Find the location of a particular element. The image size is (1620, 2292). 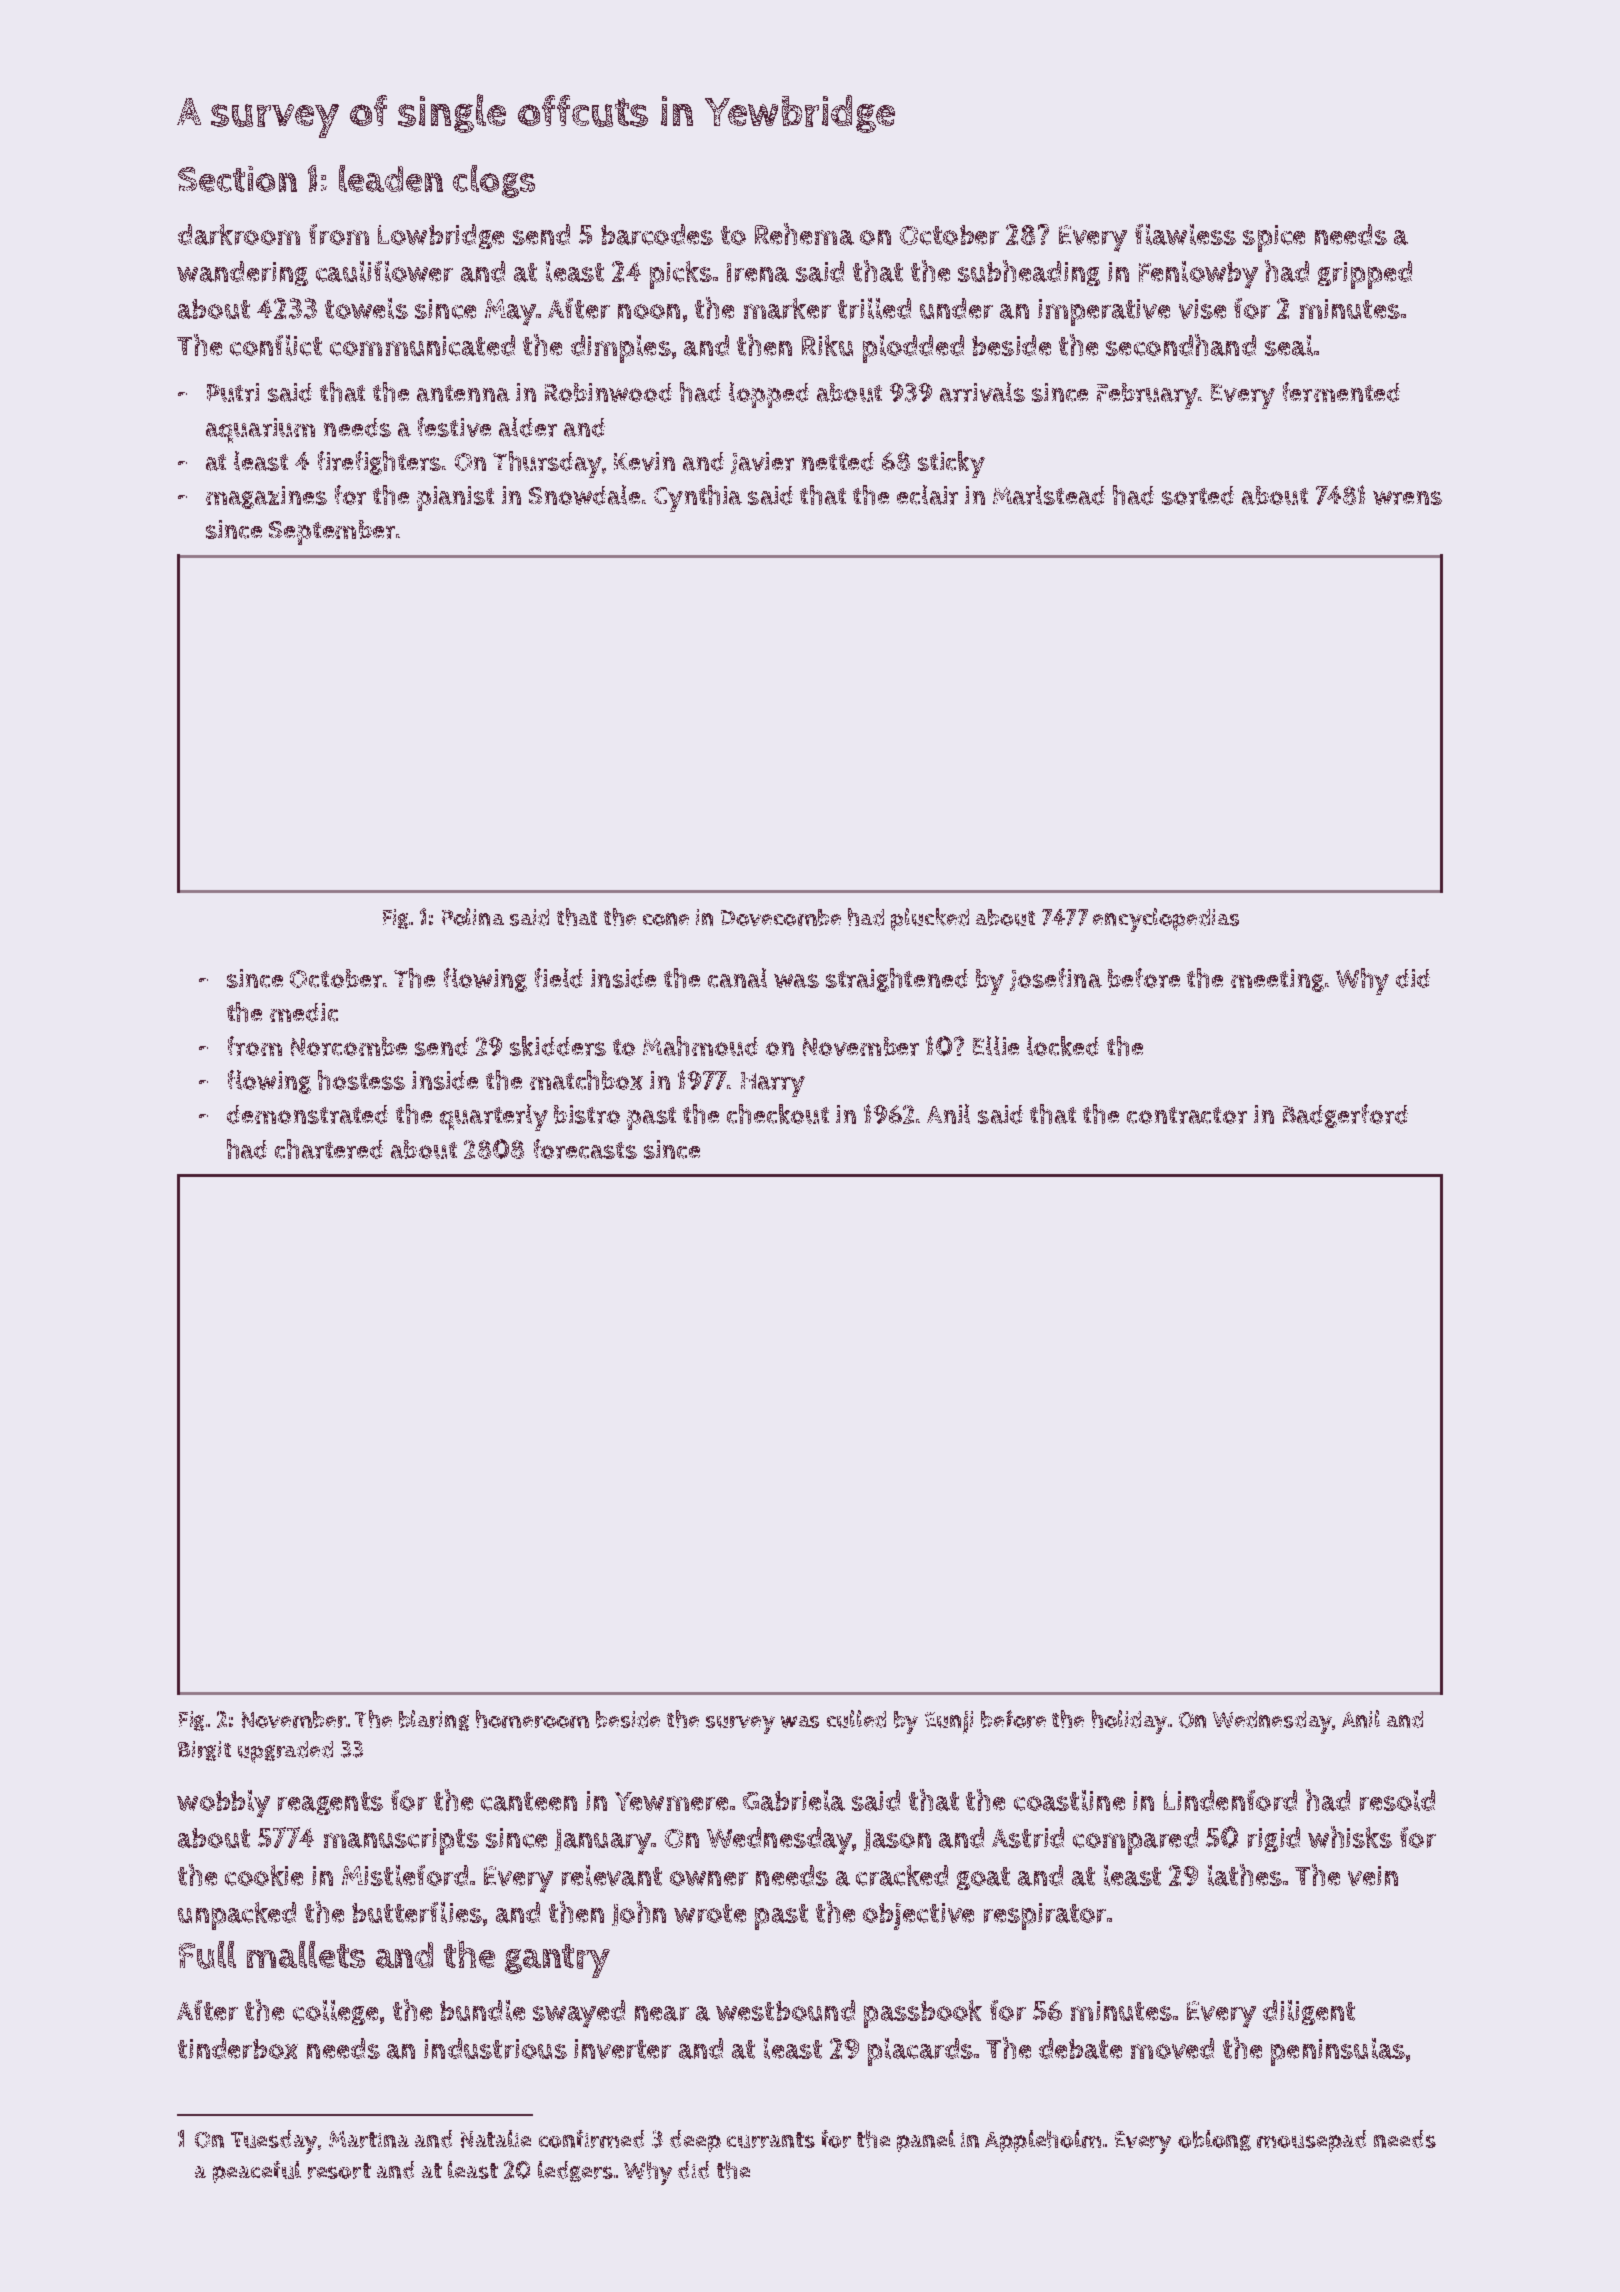

gripped is located at coordinates (1365, 275).
